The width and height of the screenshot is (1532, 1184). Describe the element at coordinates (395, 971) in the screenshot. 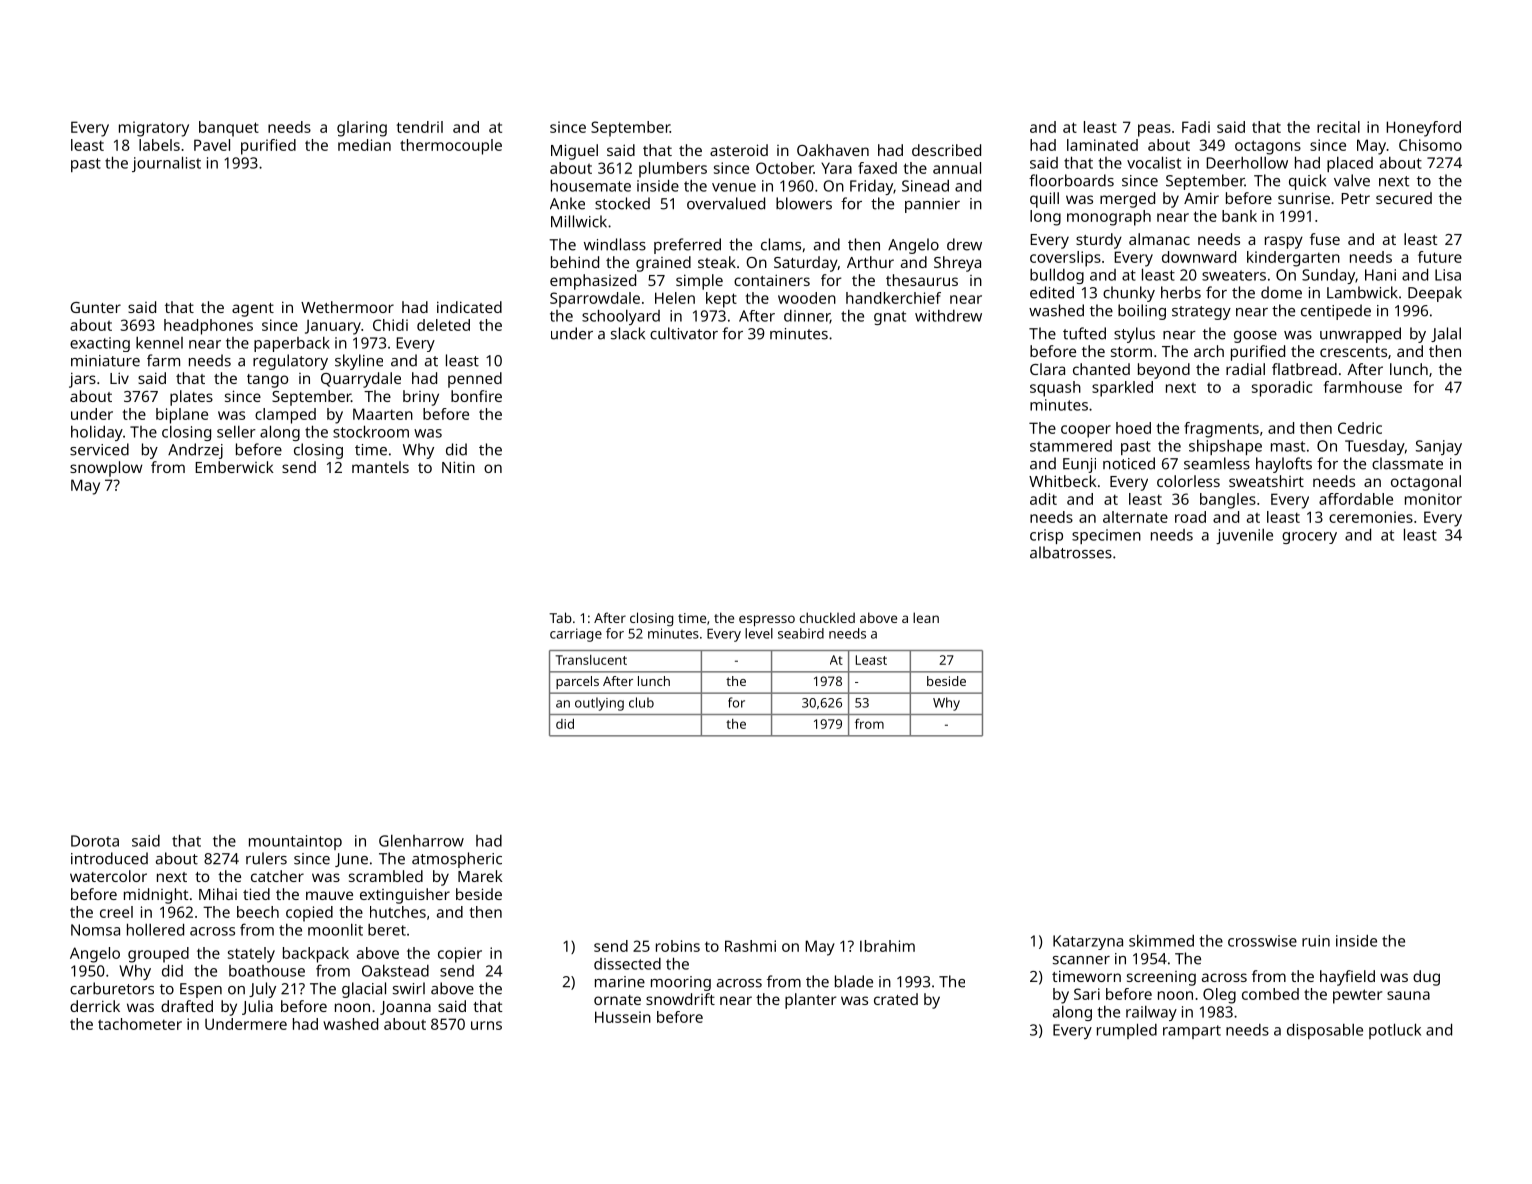

I see `Oakstead` at that location.
